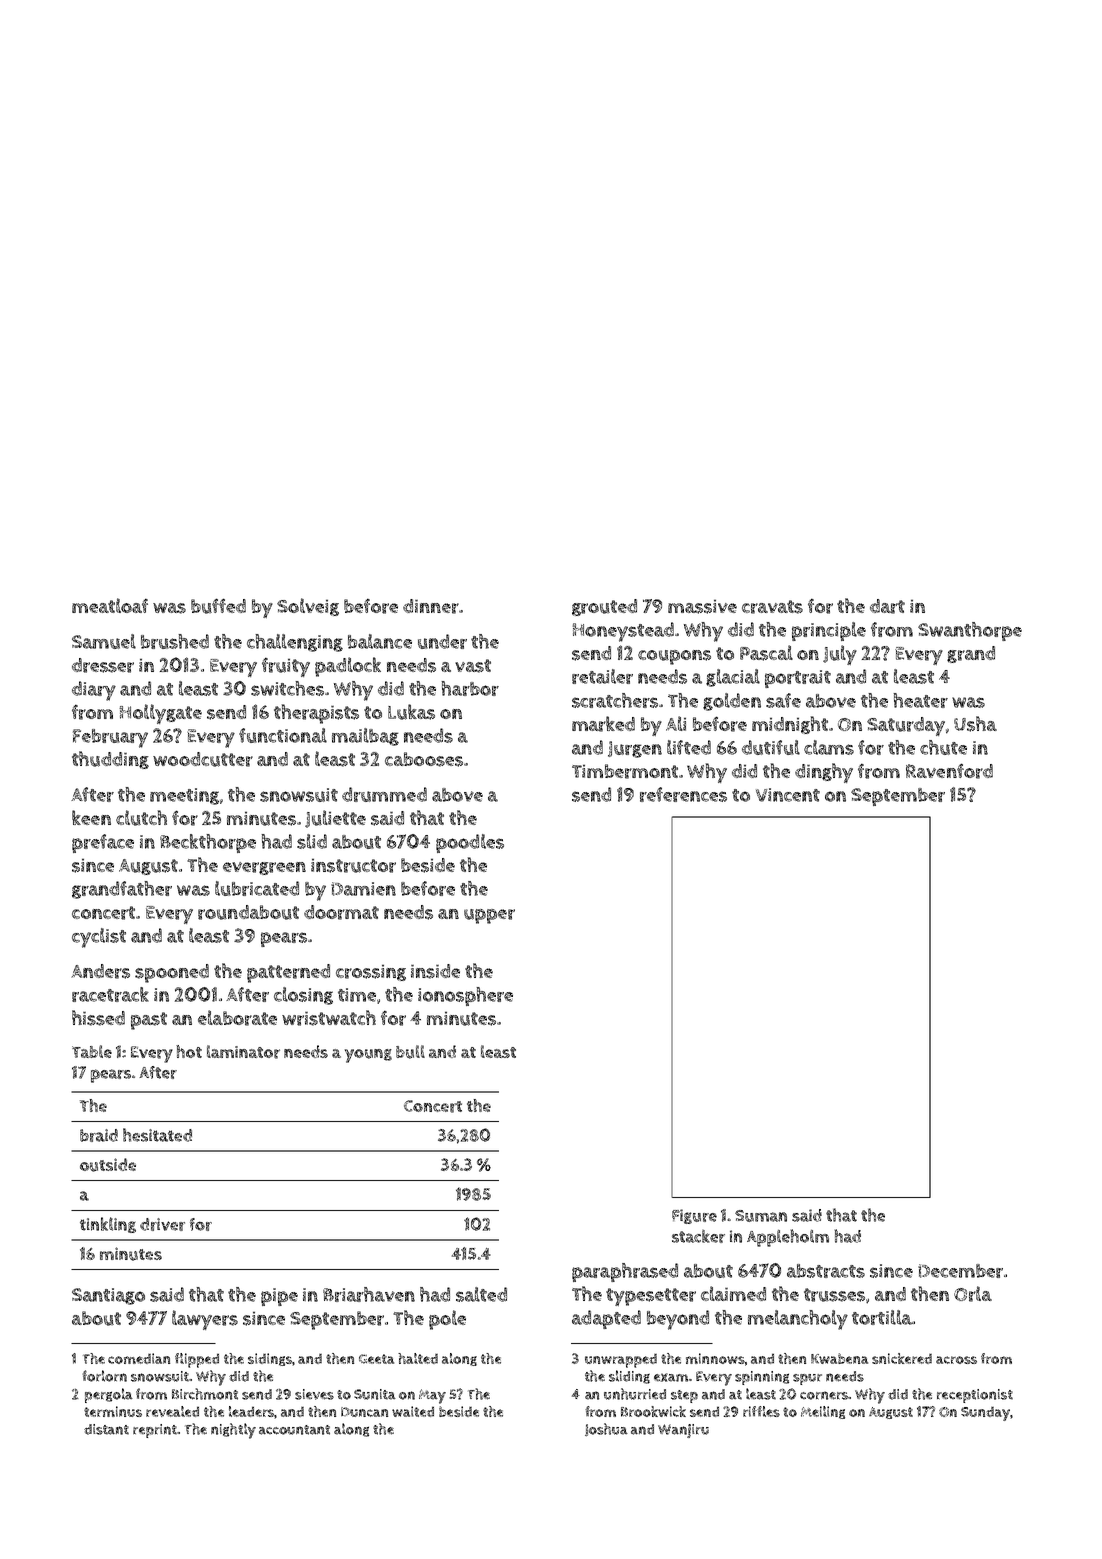 This image has width=1102, height=1559. I want to click on ionosphere, so click(465, 996).
